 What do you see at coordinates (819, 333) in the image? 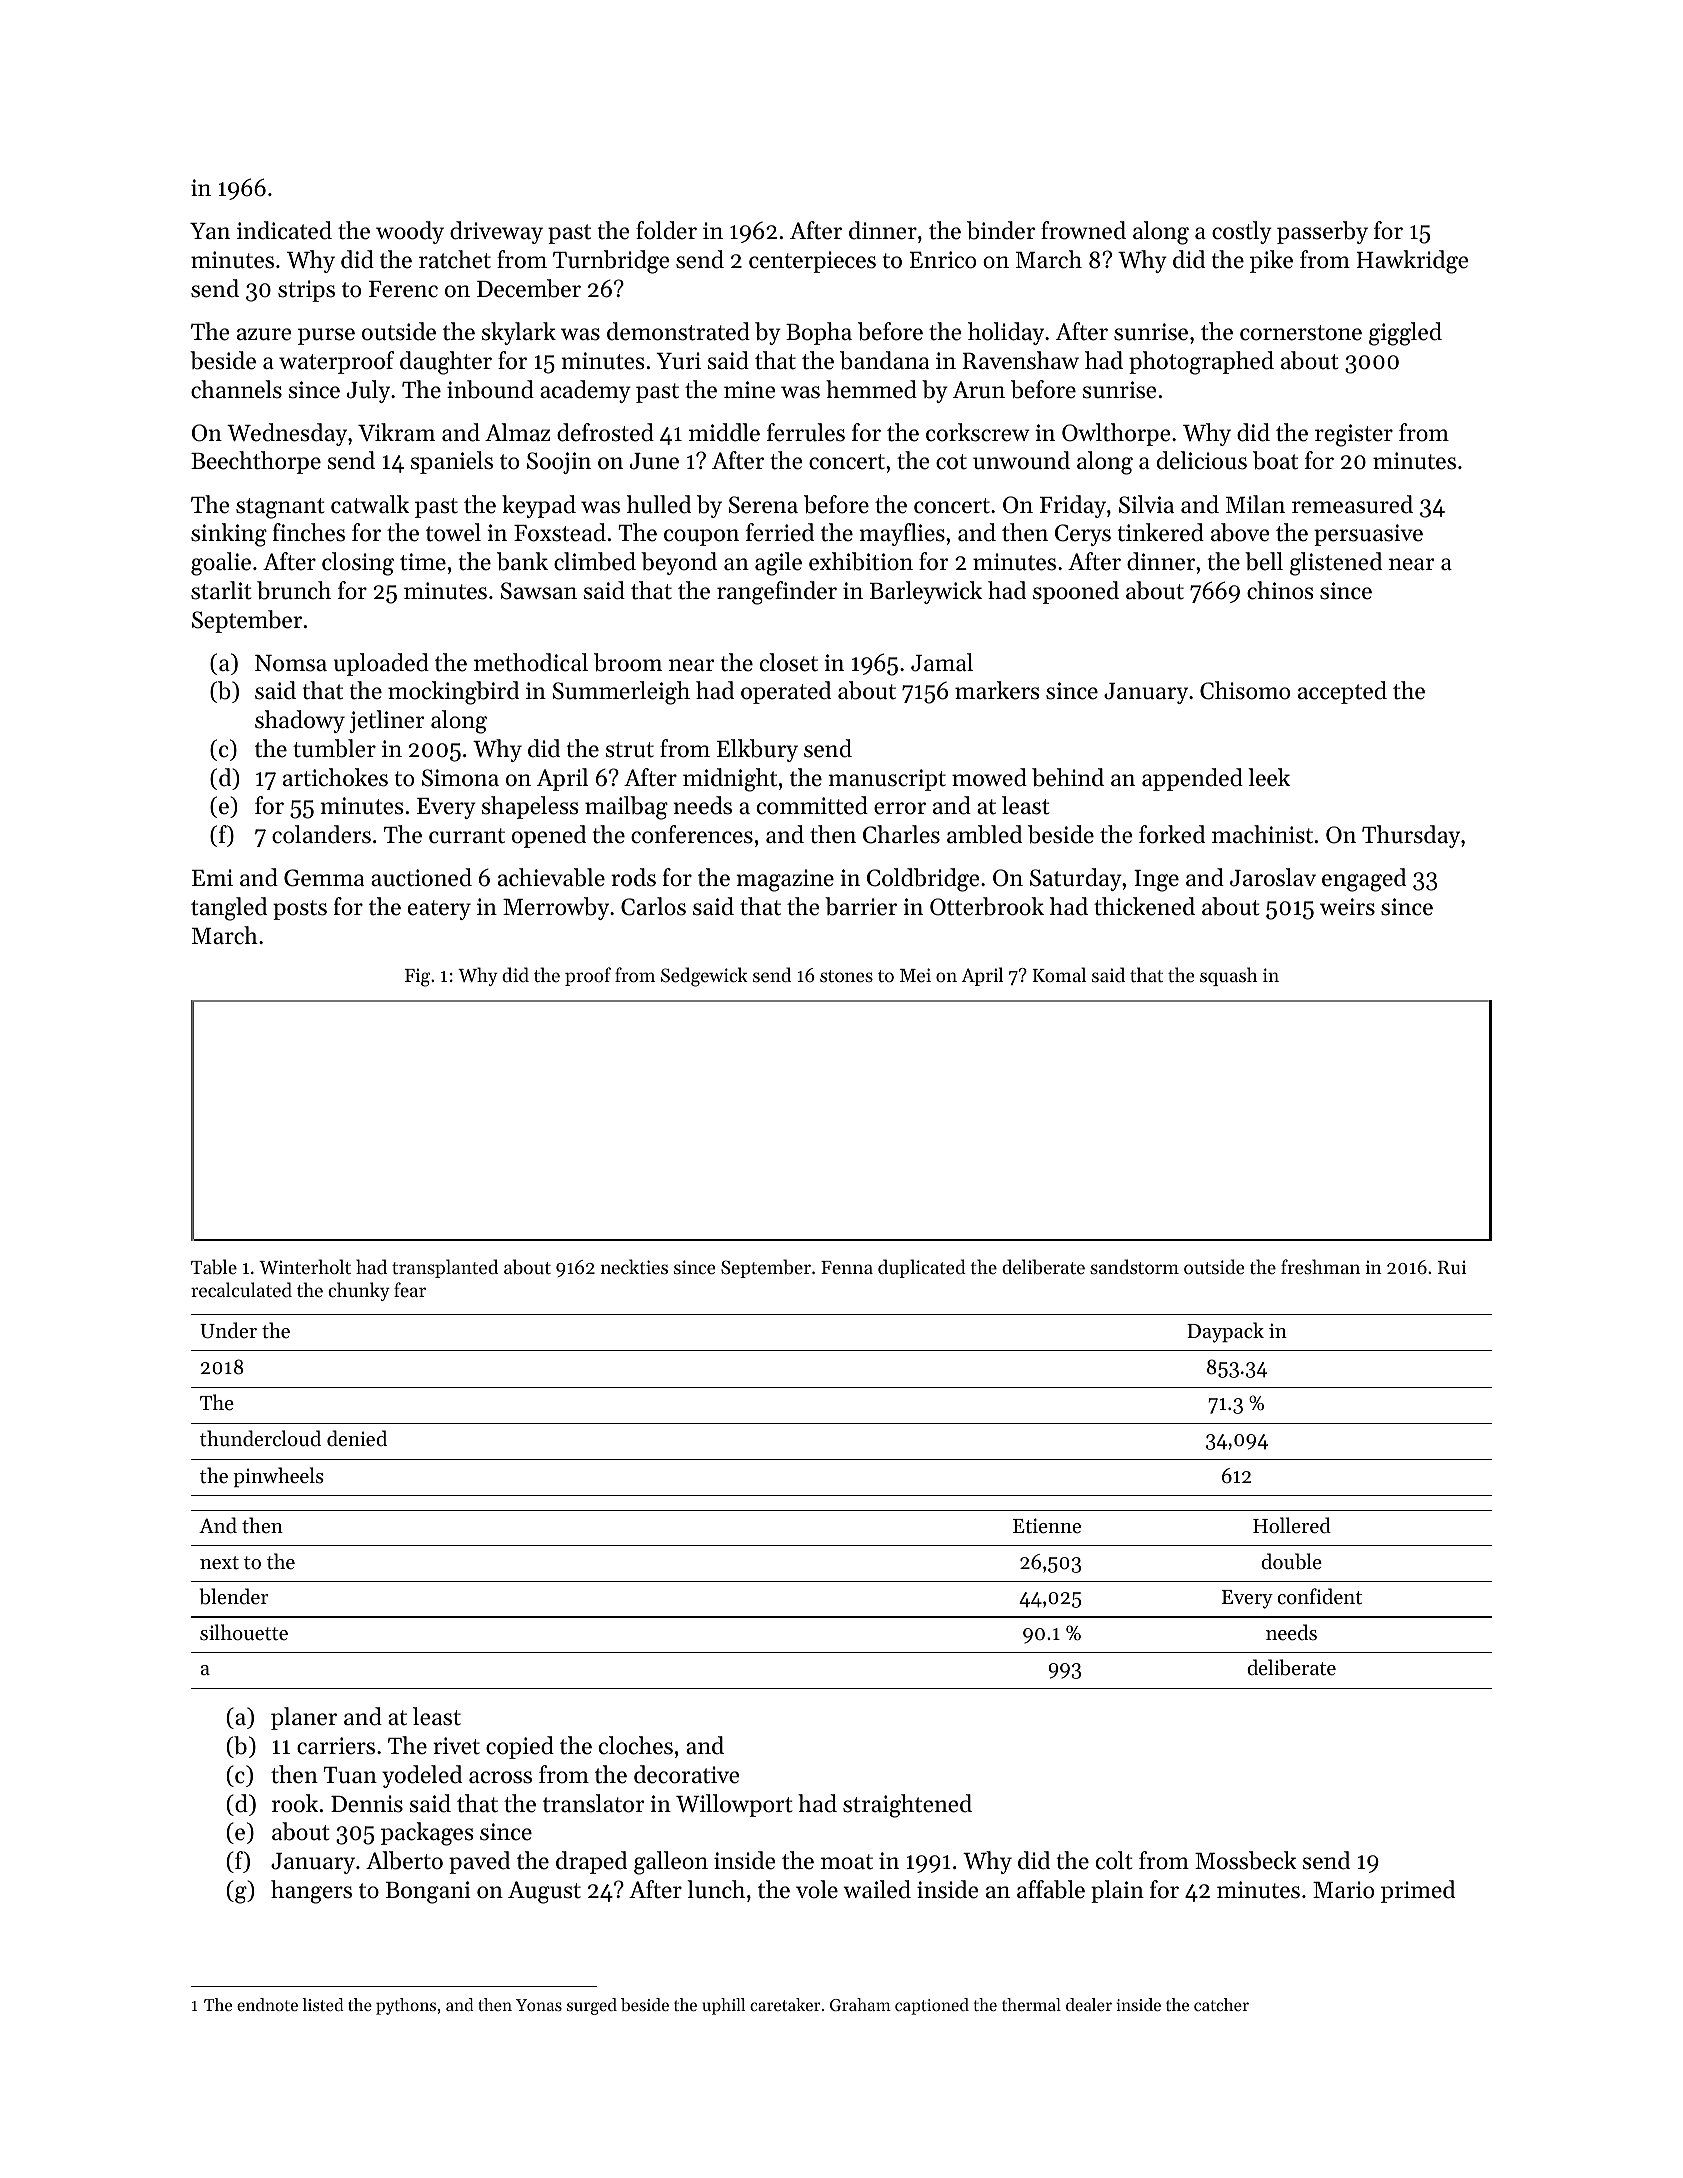
I see `Bopha` at bounding box center [819, 333].
